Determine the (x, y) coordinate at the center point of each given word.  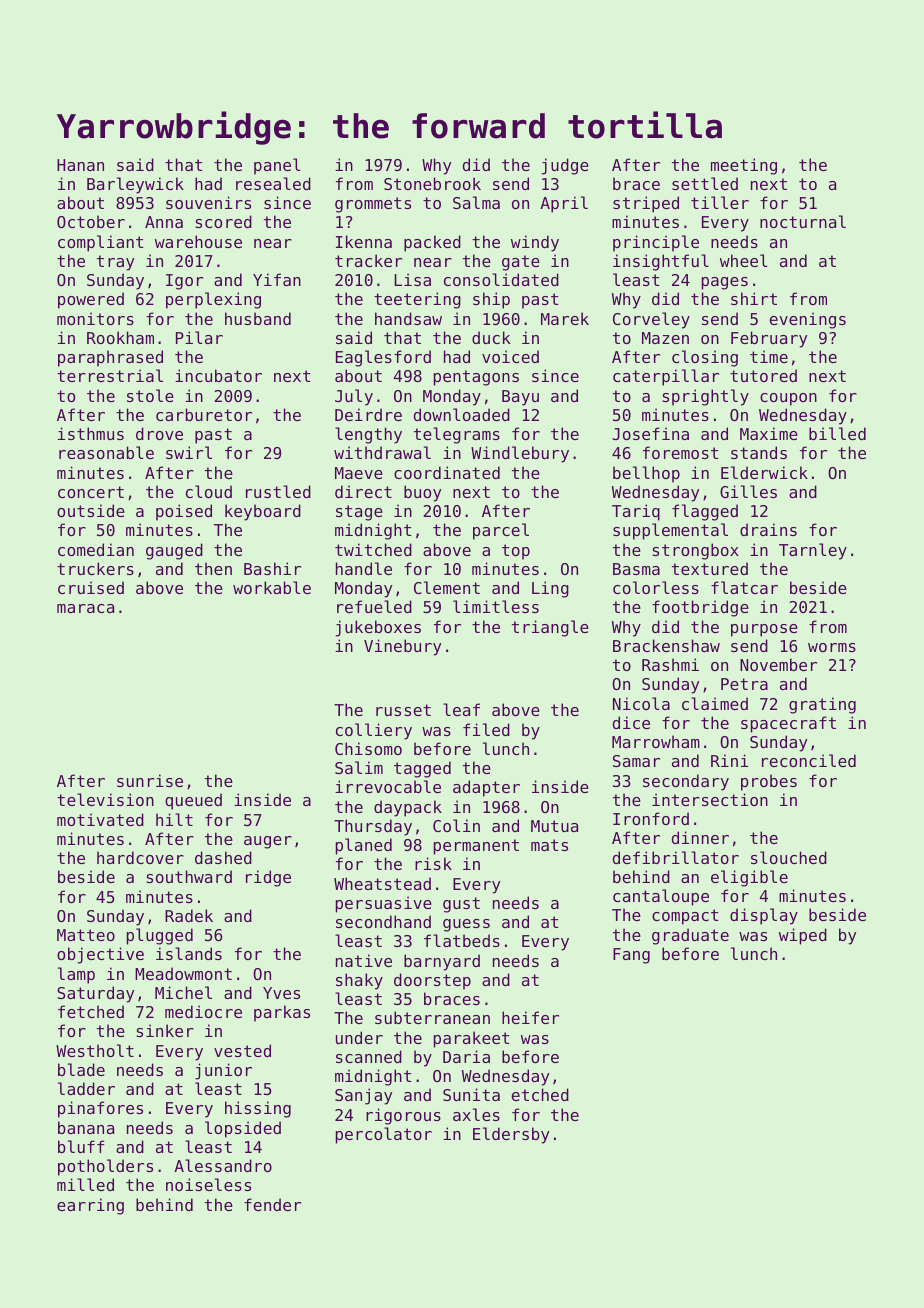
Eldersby (511, 1135)
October (91, 221)
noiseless (208, 1184)
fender (272, 1204)
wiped (803, 936)
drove (159, 433)
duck (491, 337)
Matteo (86, 935)
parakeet (471, 1039)
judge (565, 166)
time (769, 356)
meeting (744, 166)
